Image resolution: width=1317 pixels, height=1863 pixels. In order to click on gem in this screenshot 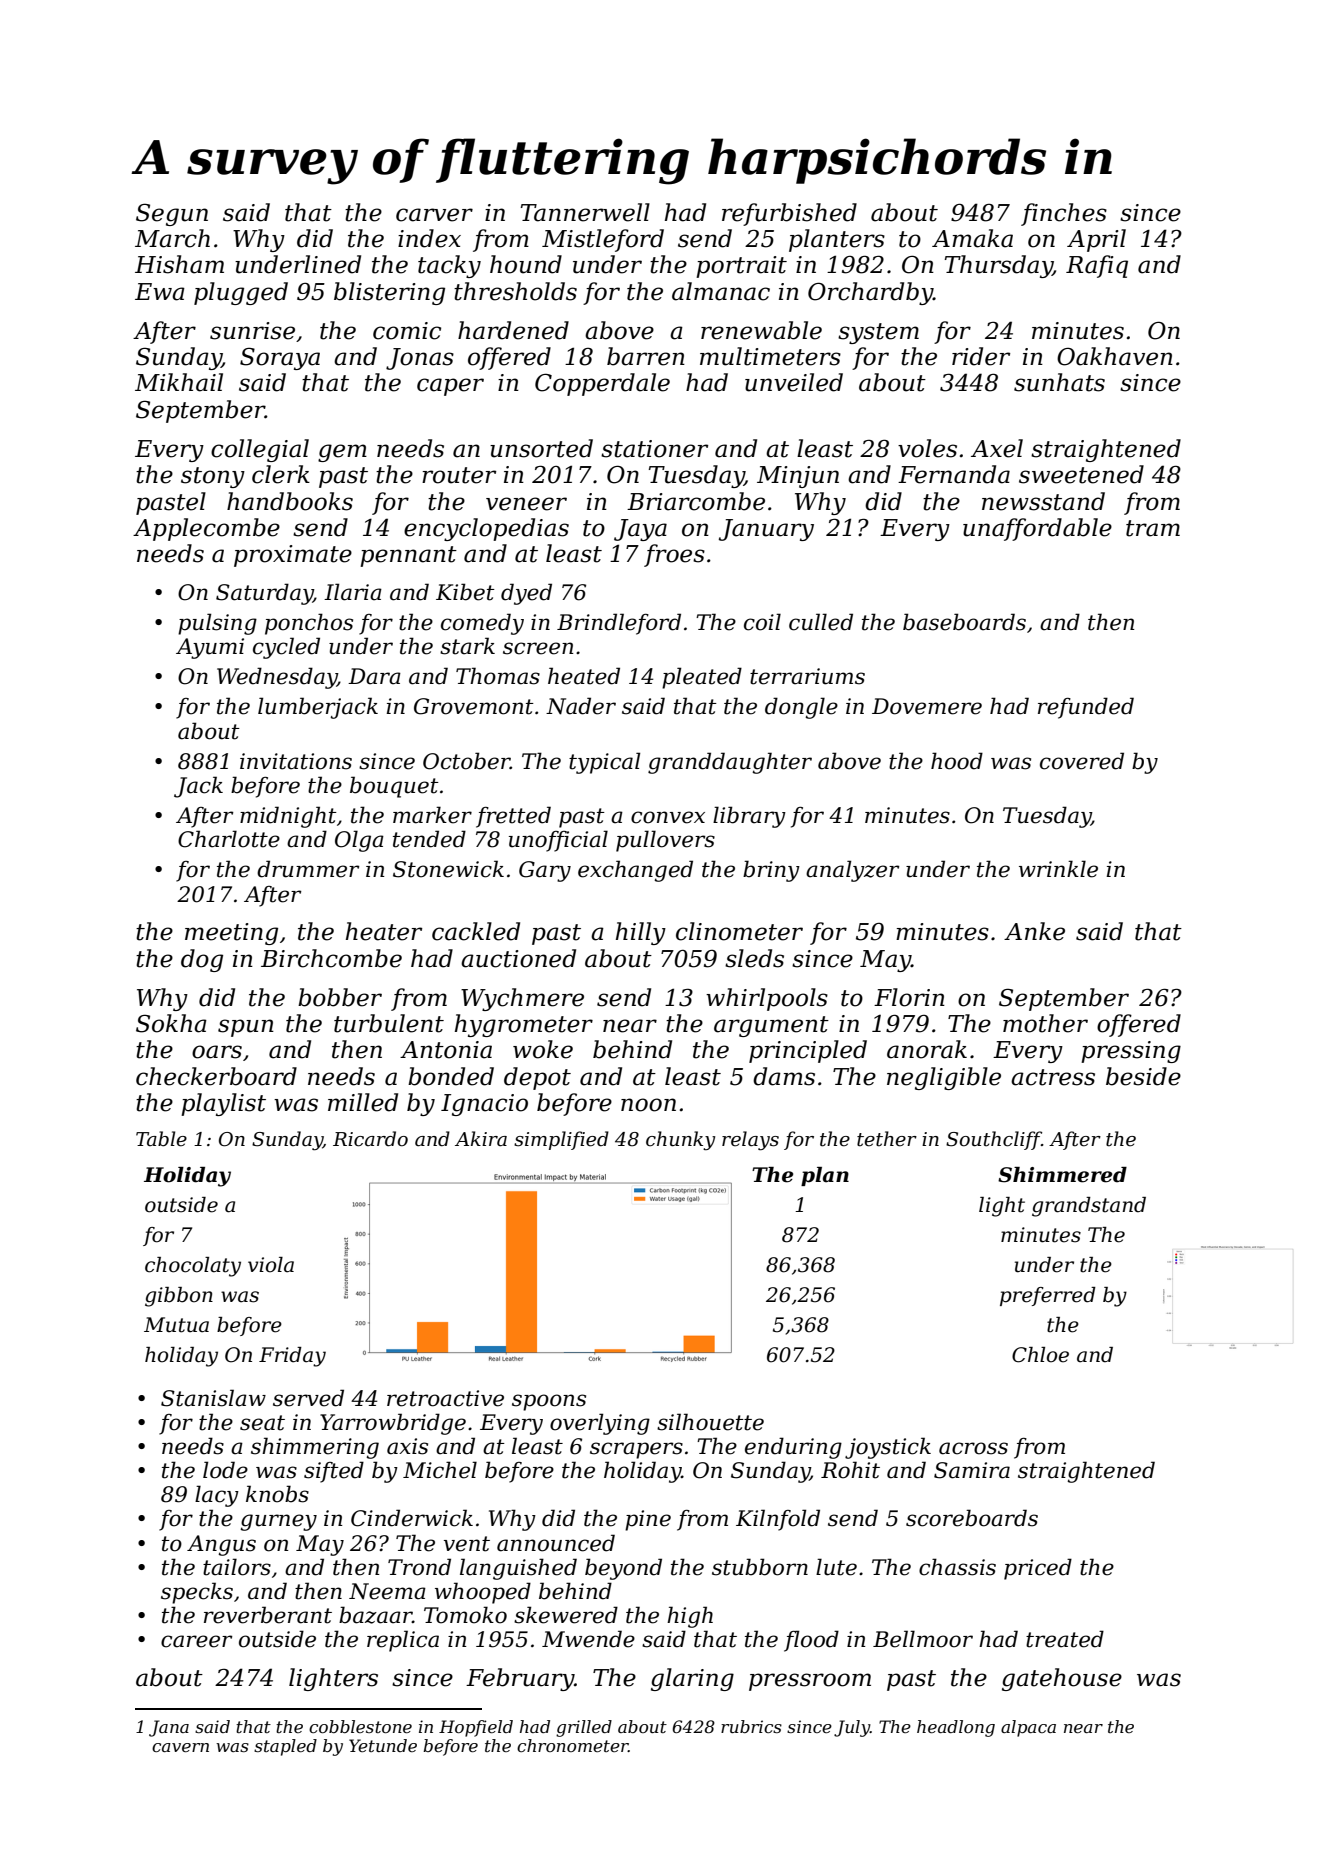, I will do `click(342, 453)`.
